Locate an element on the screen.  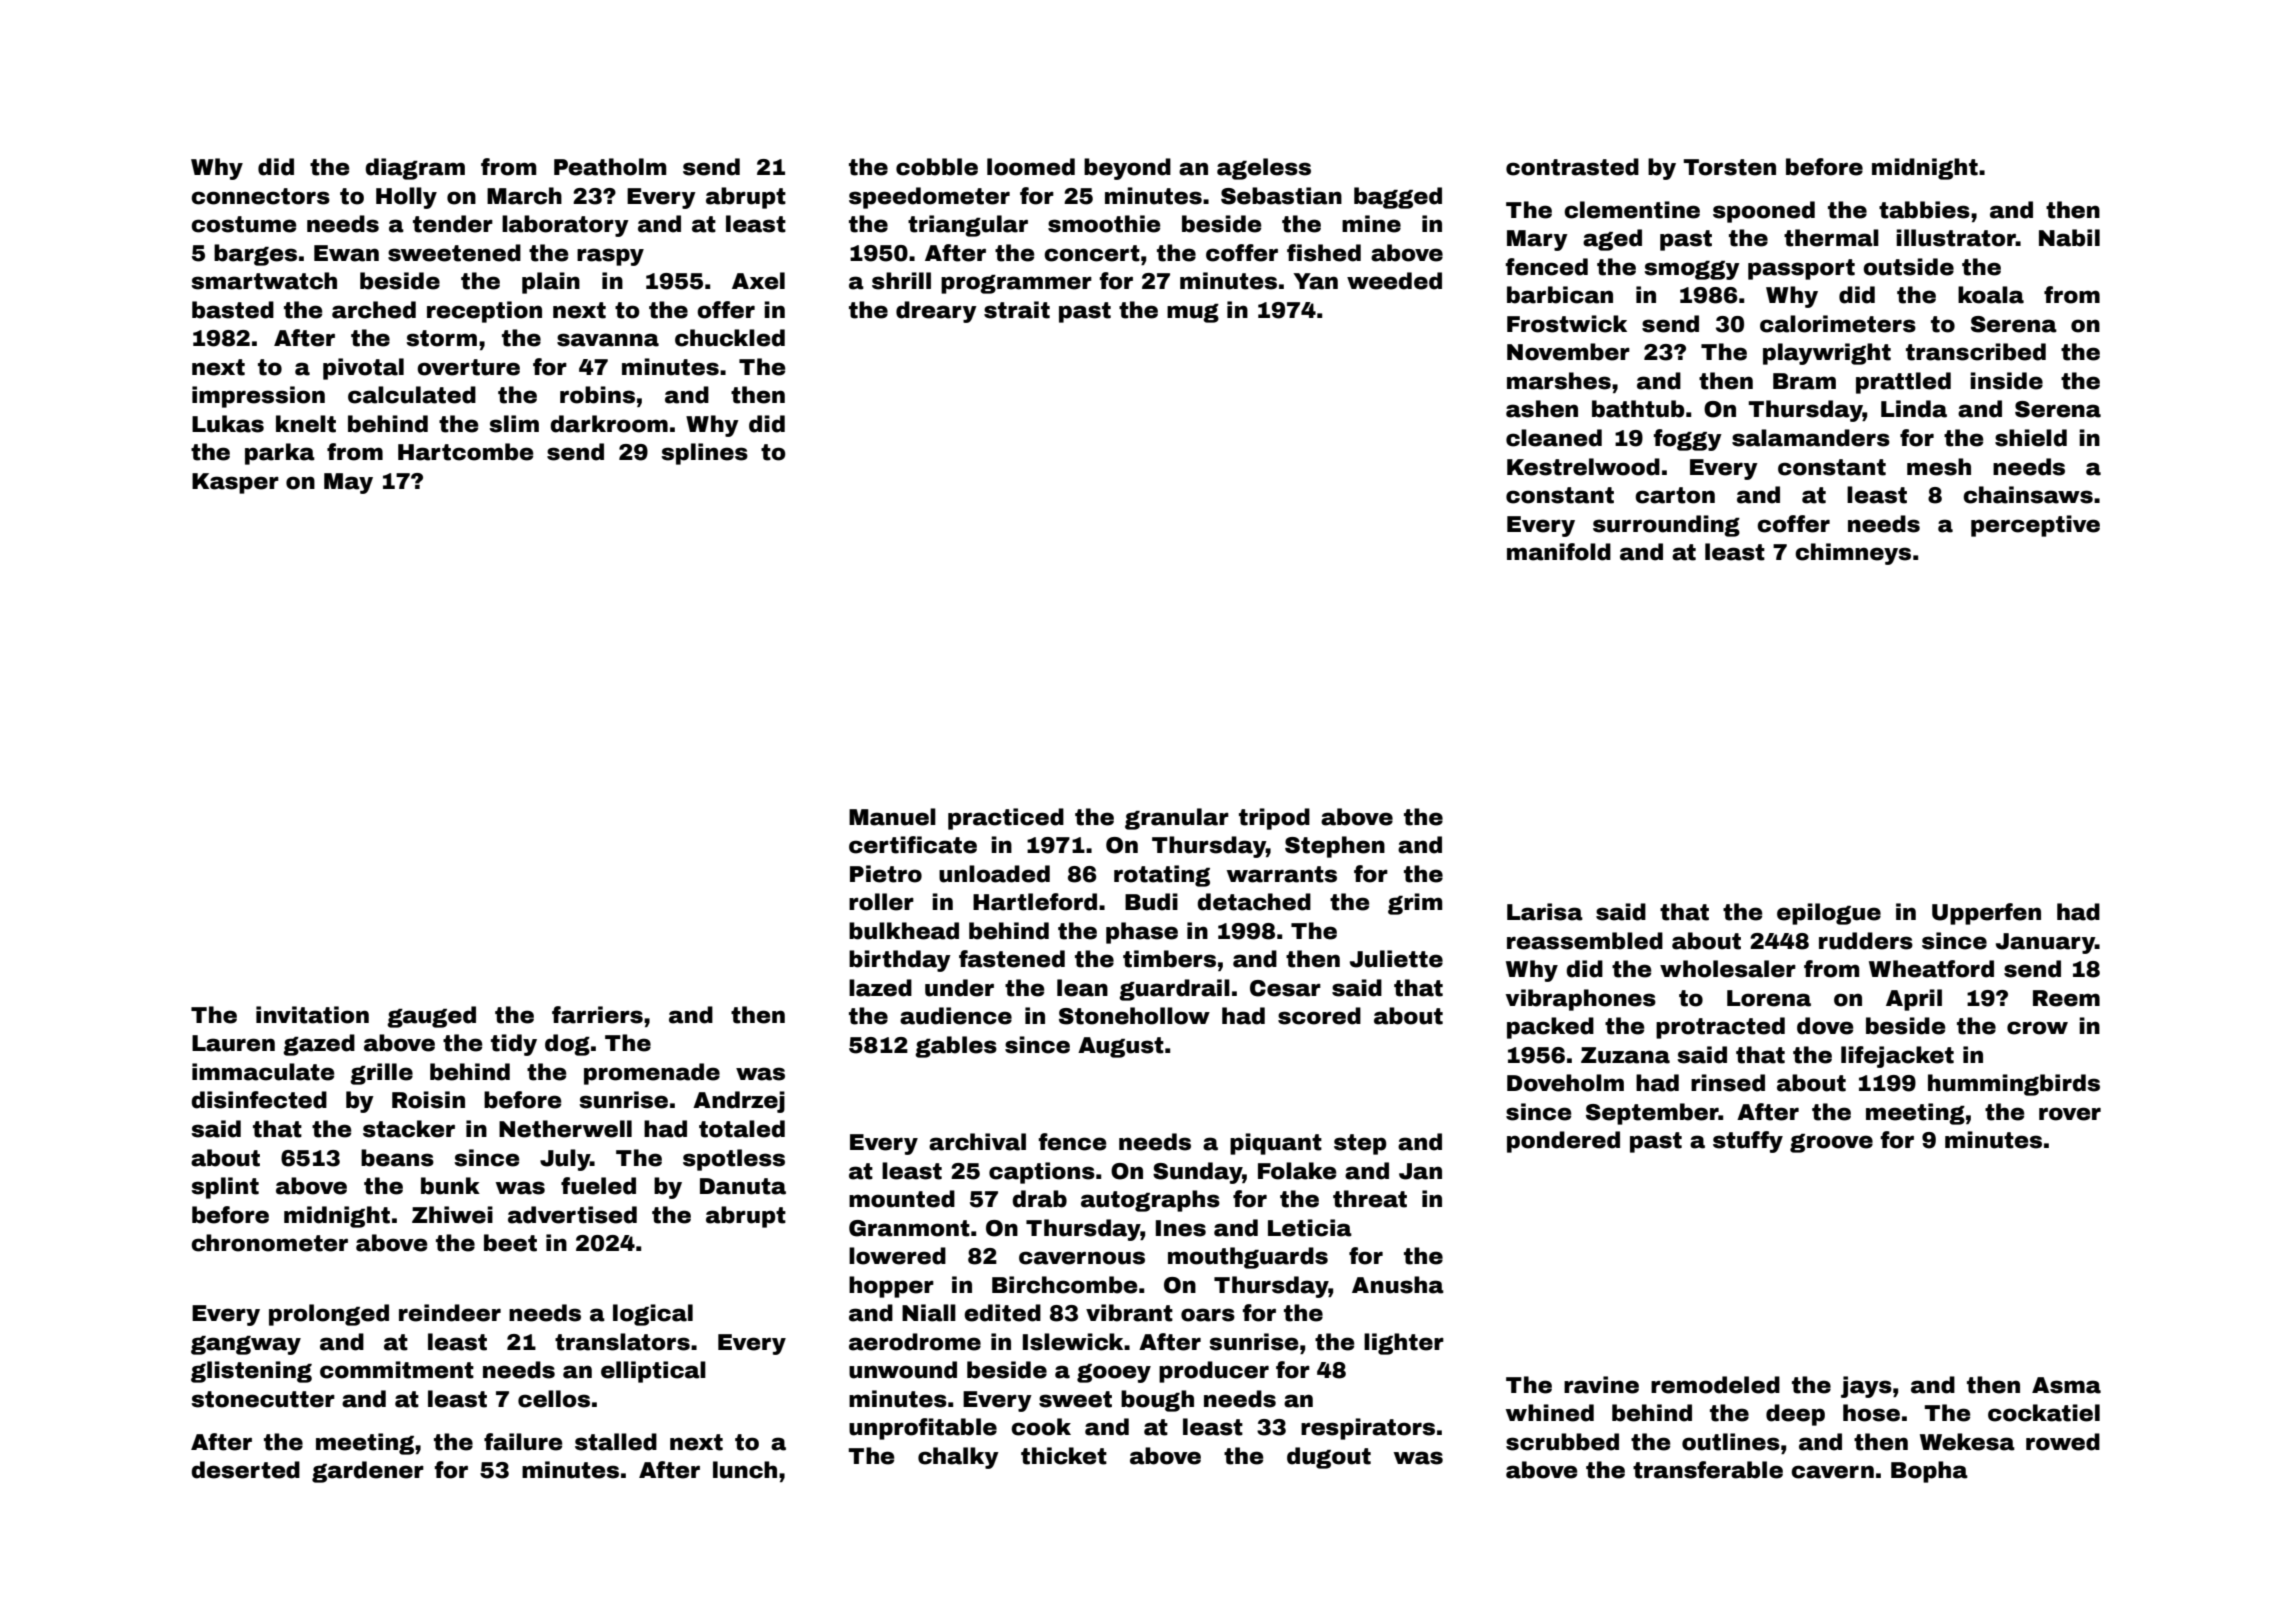
glistening is located at coordinates (251, 1372).
